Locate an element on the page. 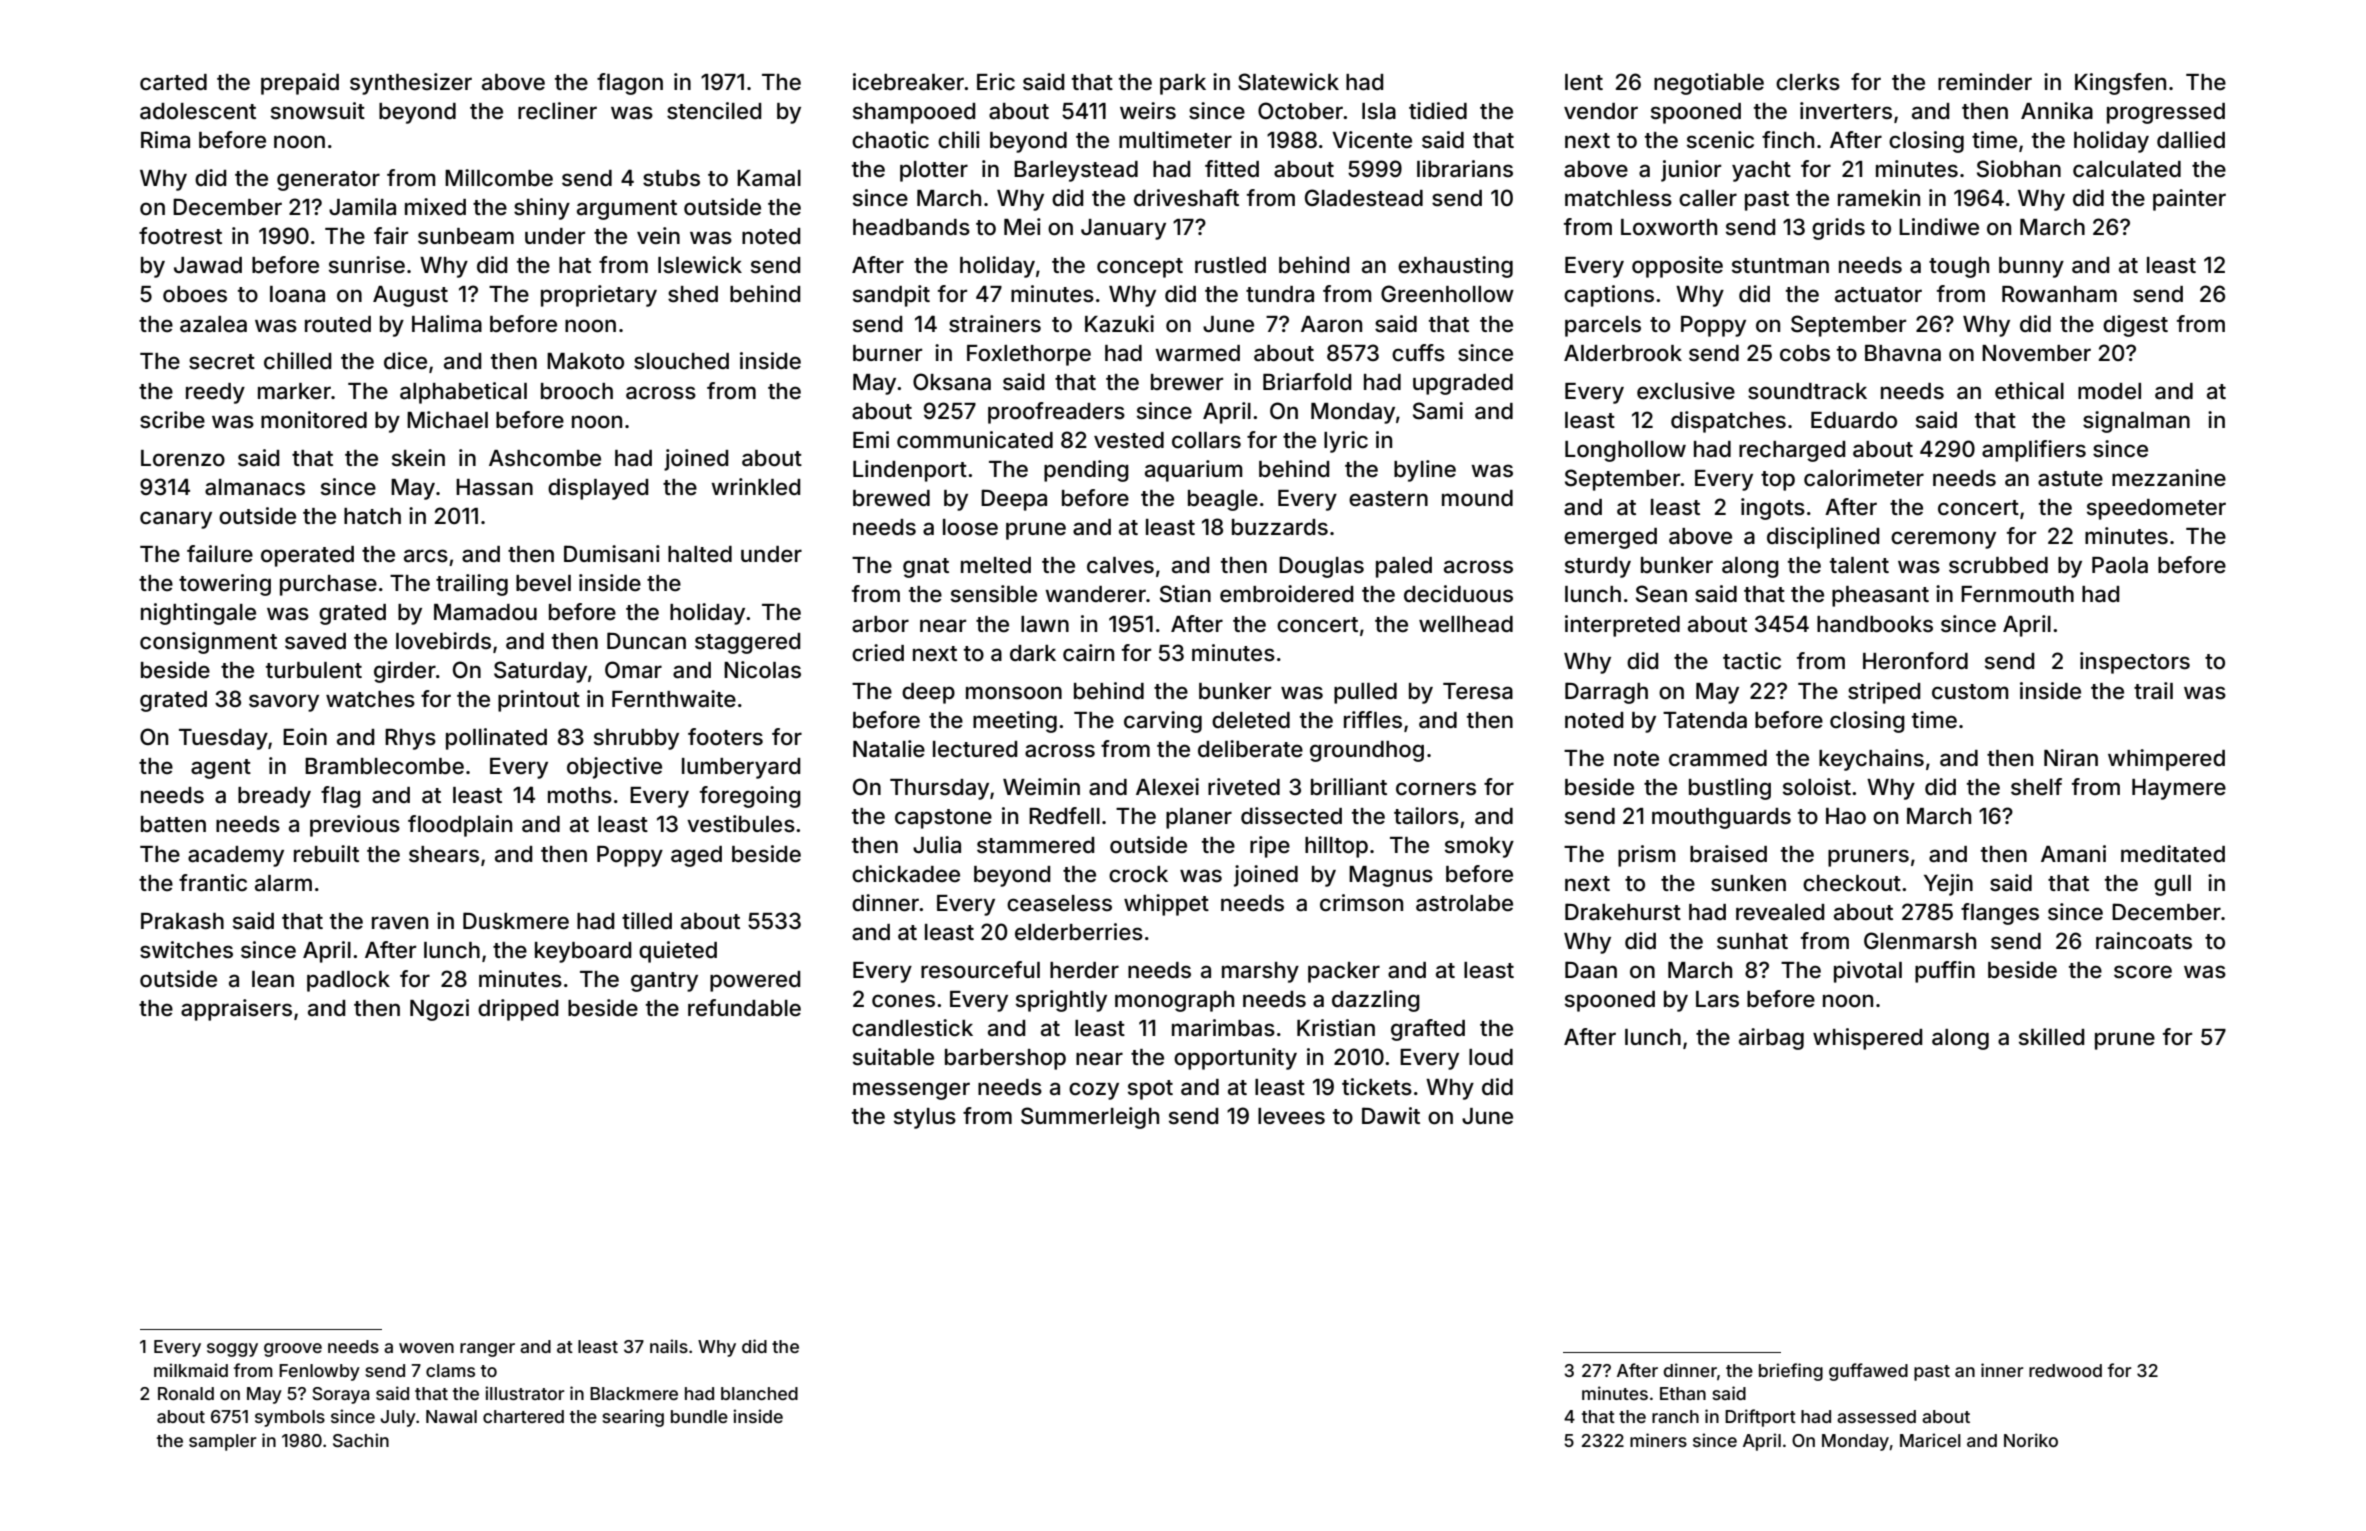 The image size is (2366, 1531). dazzling is located at coordinates (1376, 1001).
